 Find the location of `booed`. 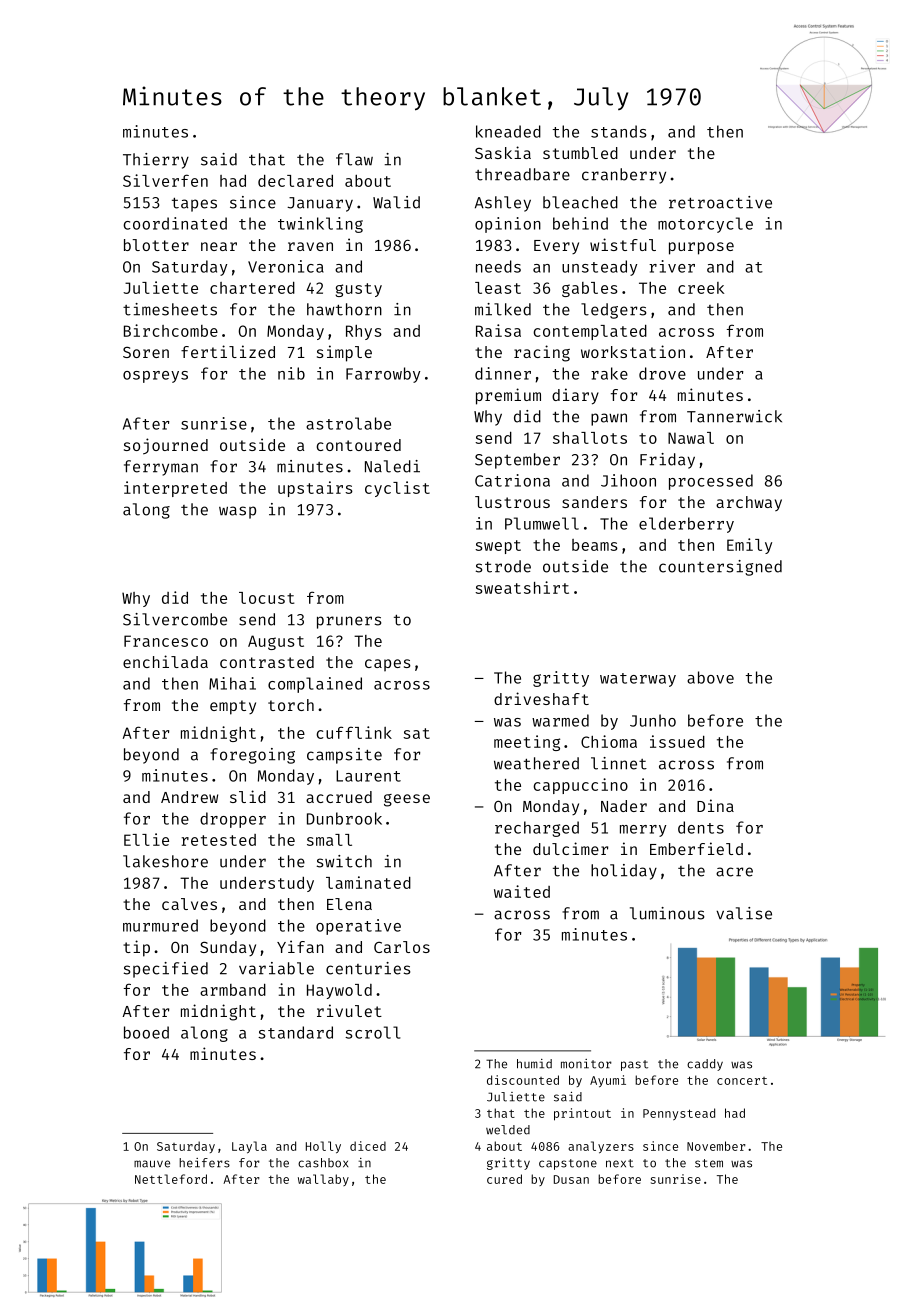

booed is located at coordinates (146, 1032).
